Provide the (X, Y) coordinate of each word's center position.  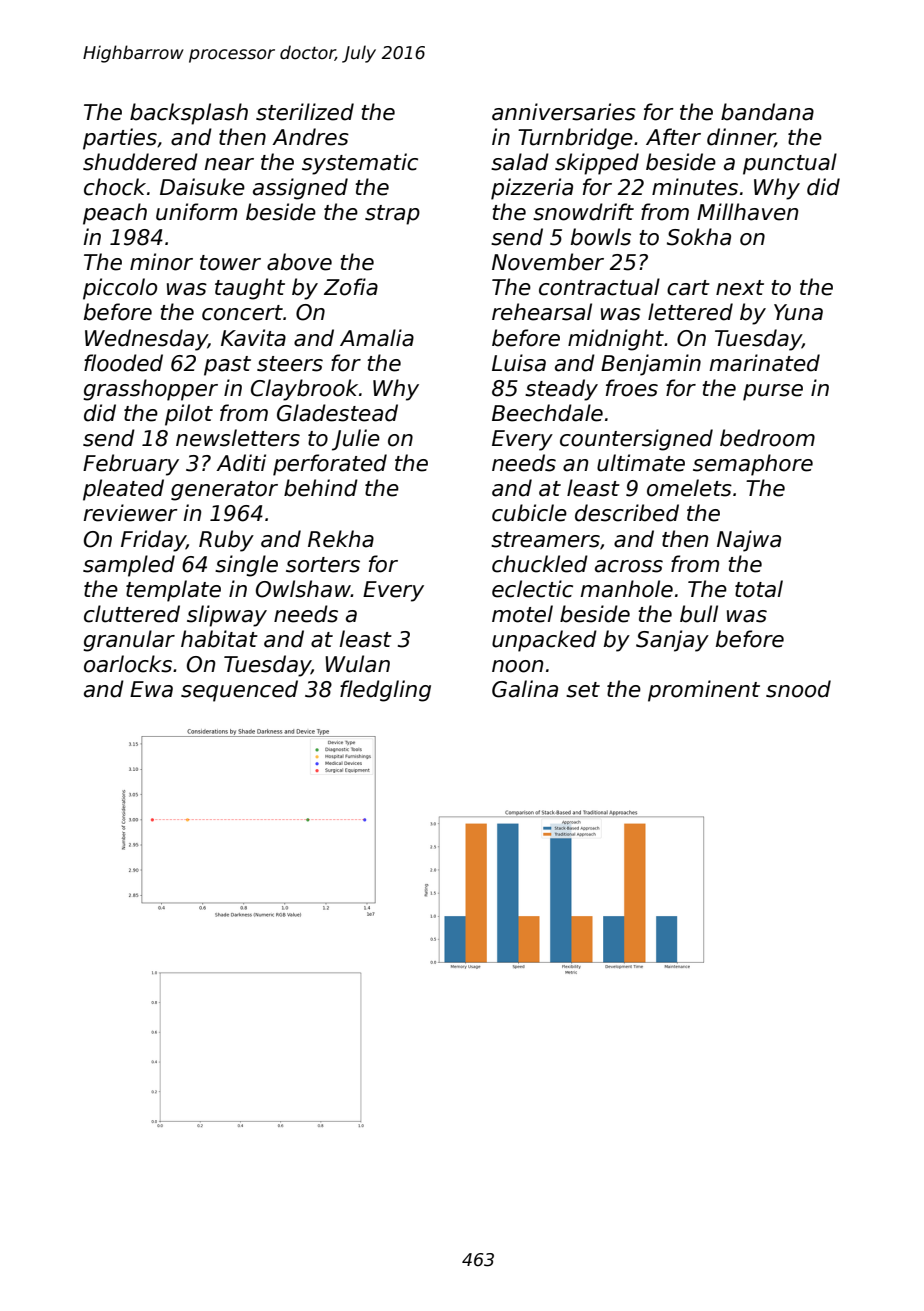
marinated (764, 363)
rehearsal (542, 312)
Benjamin (651, 365)
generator (224, 491)
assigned (300, 189)
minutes (695, 187)
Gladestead (337, 413)
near (229, 164)
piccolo (120, 289)
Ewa (151, 689)
